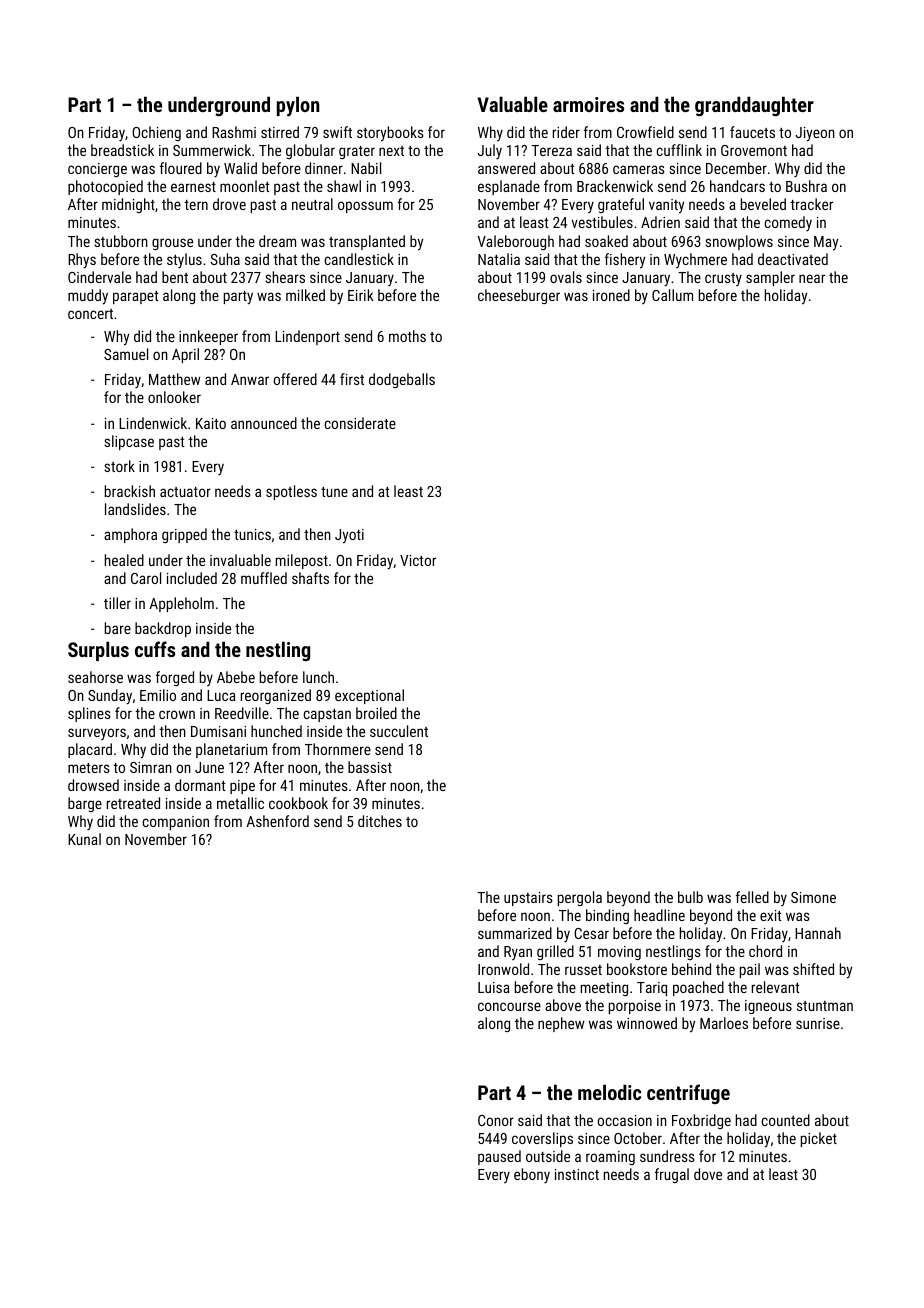  Describe the element at coordinates (690, 897) in the screenshot. I see `bulb` at that location.
